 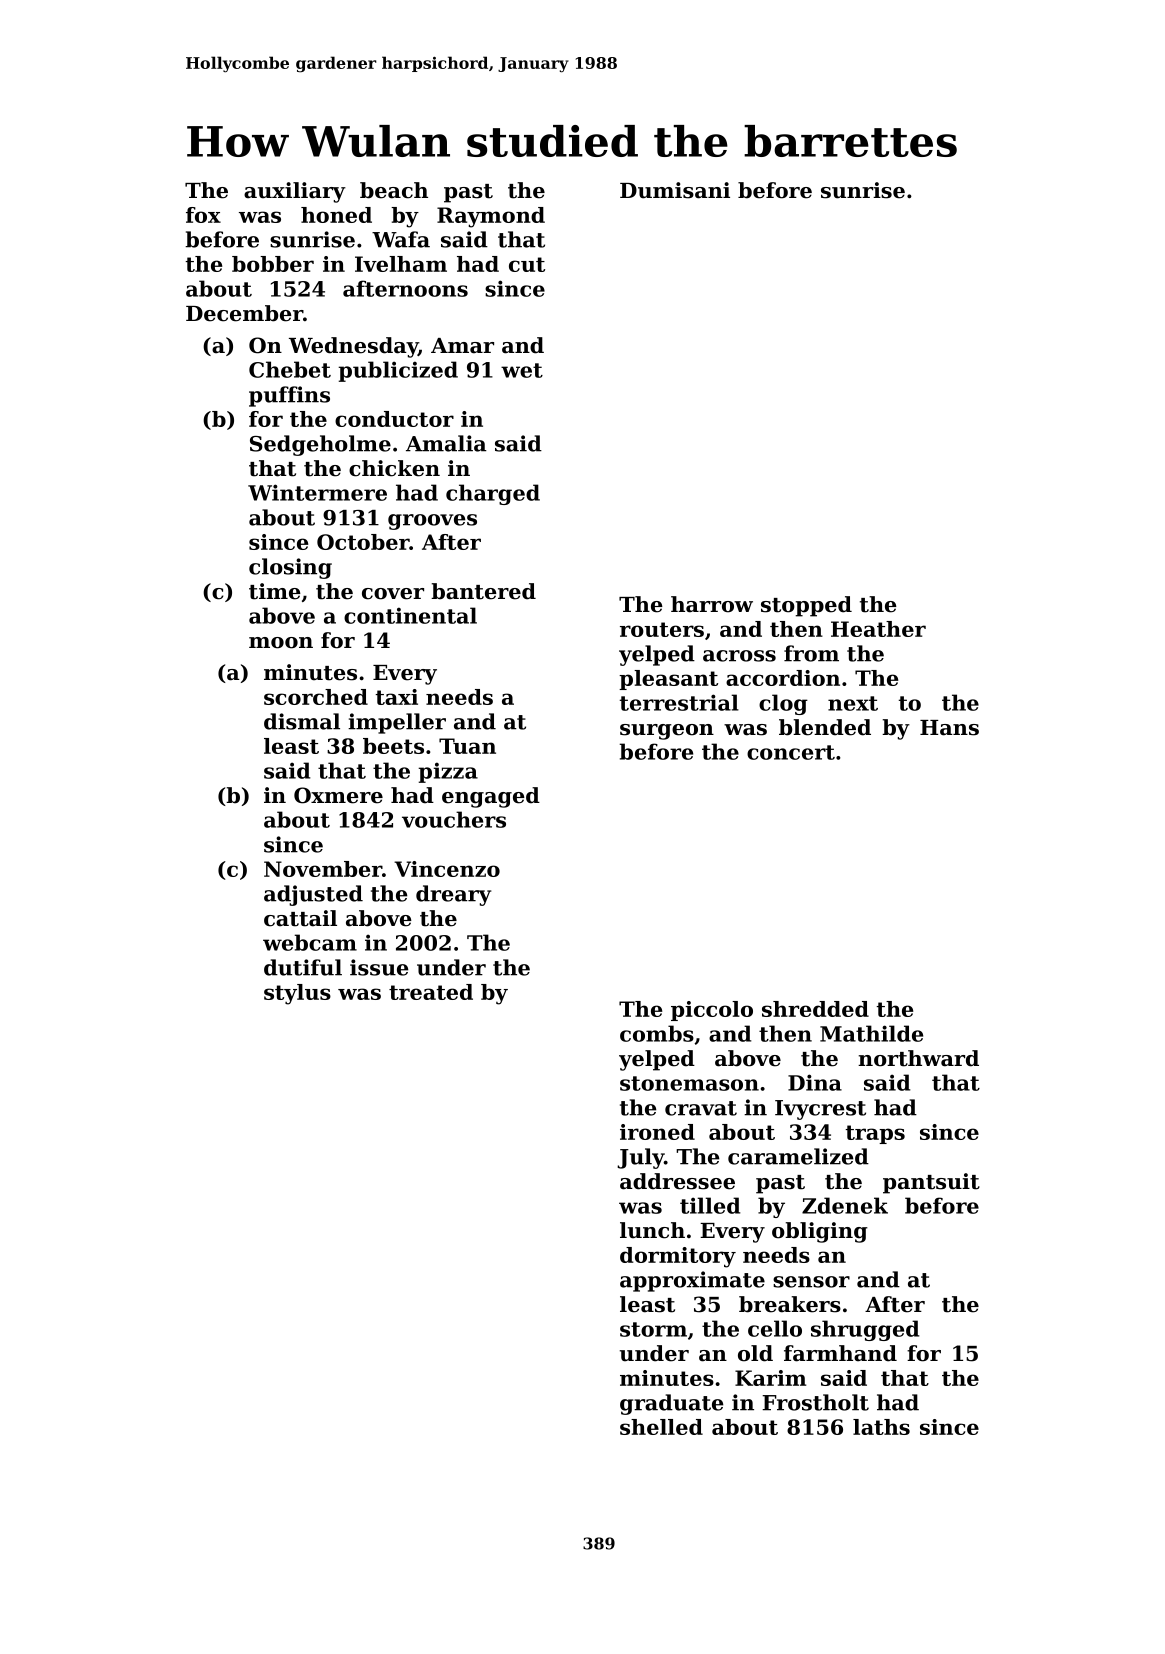 I want to click on combs, so click(x=657, y=1033).
